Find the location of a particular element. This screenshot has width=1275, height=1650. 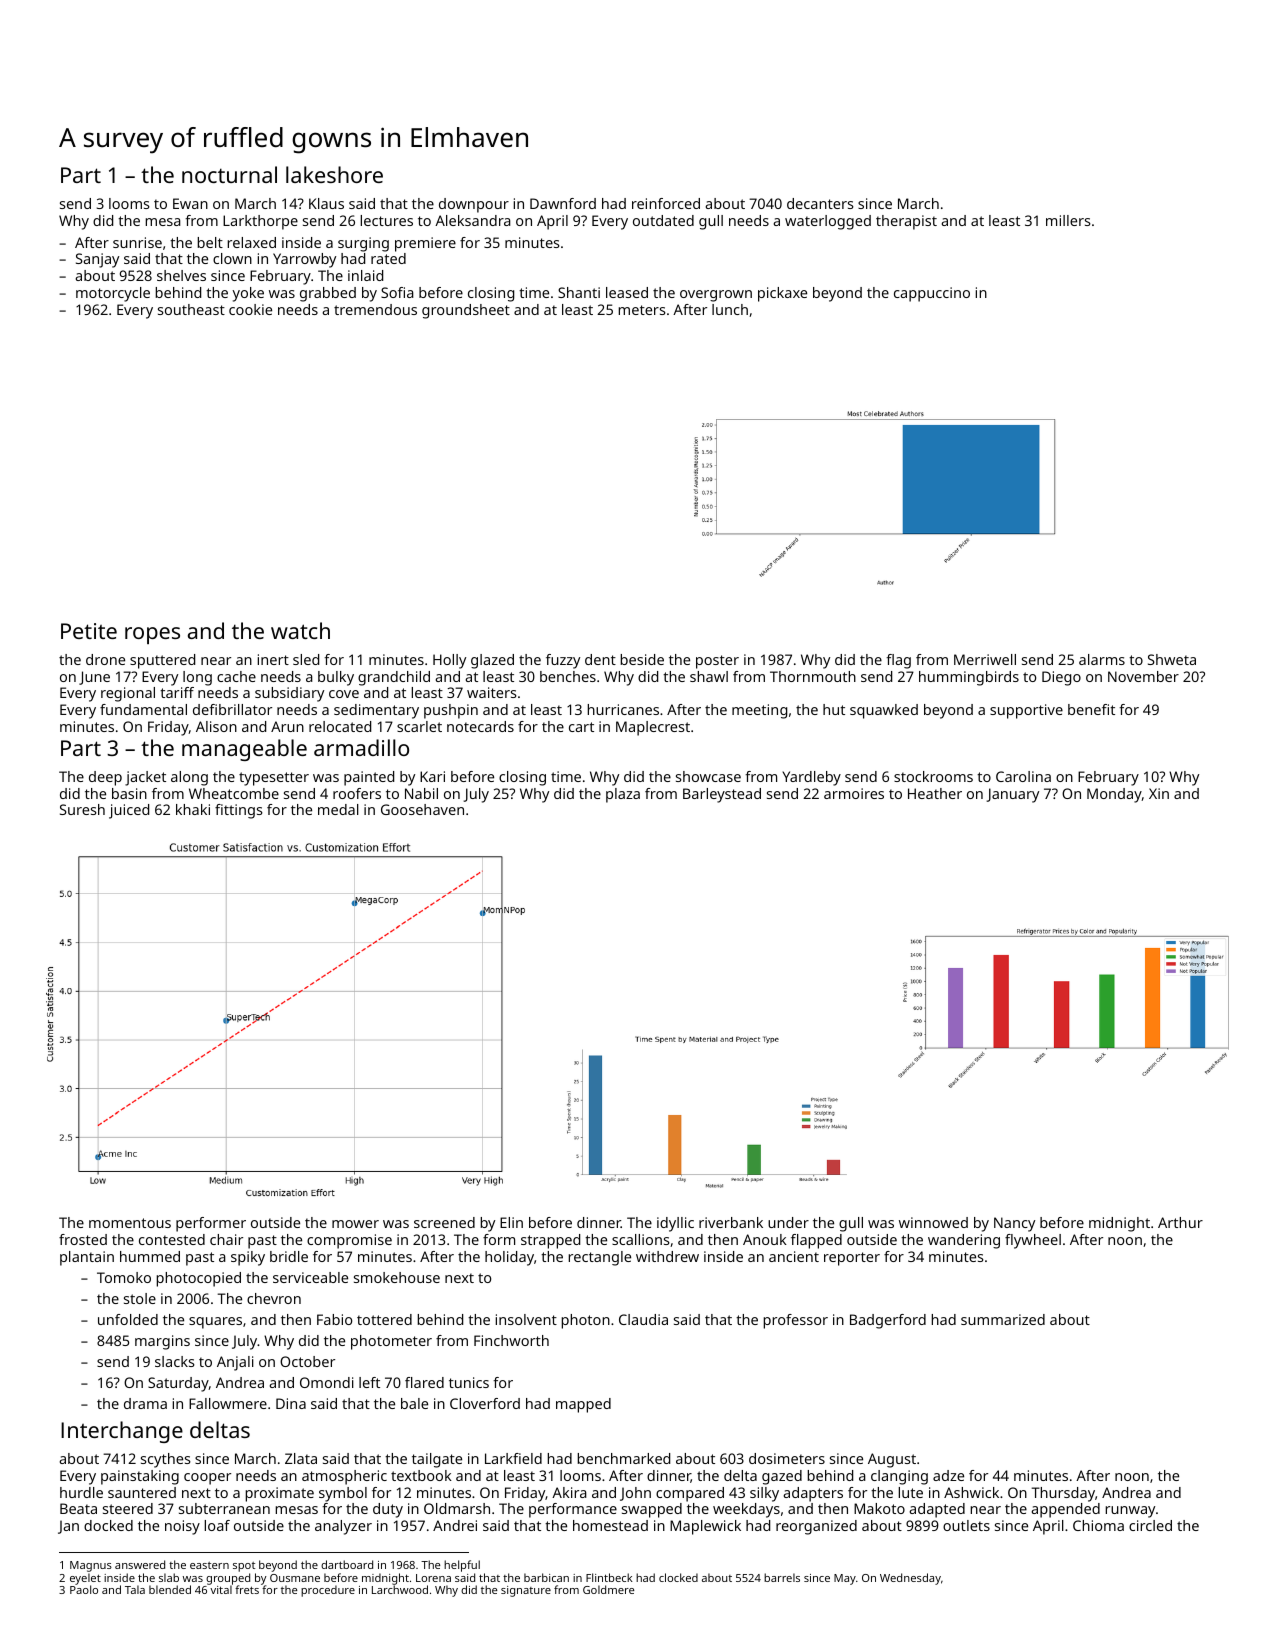

Sanjay is located at coordinates (97, 260).
